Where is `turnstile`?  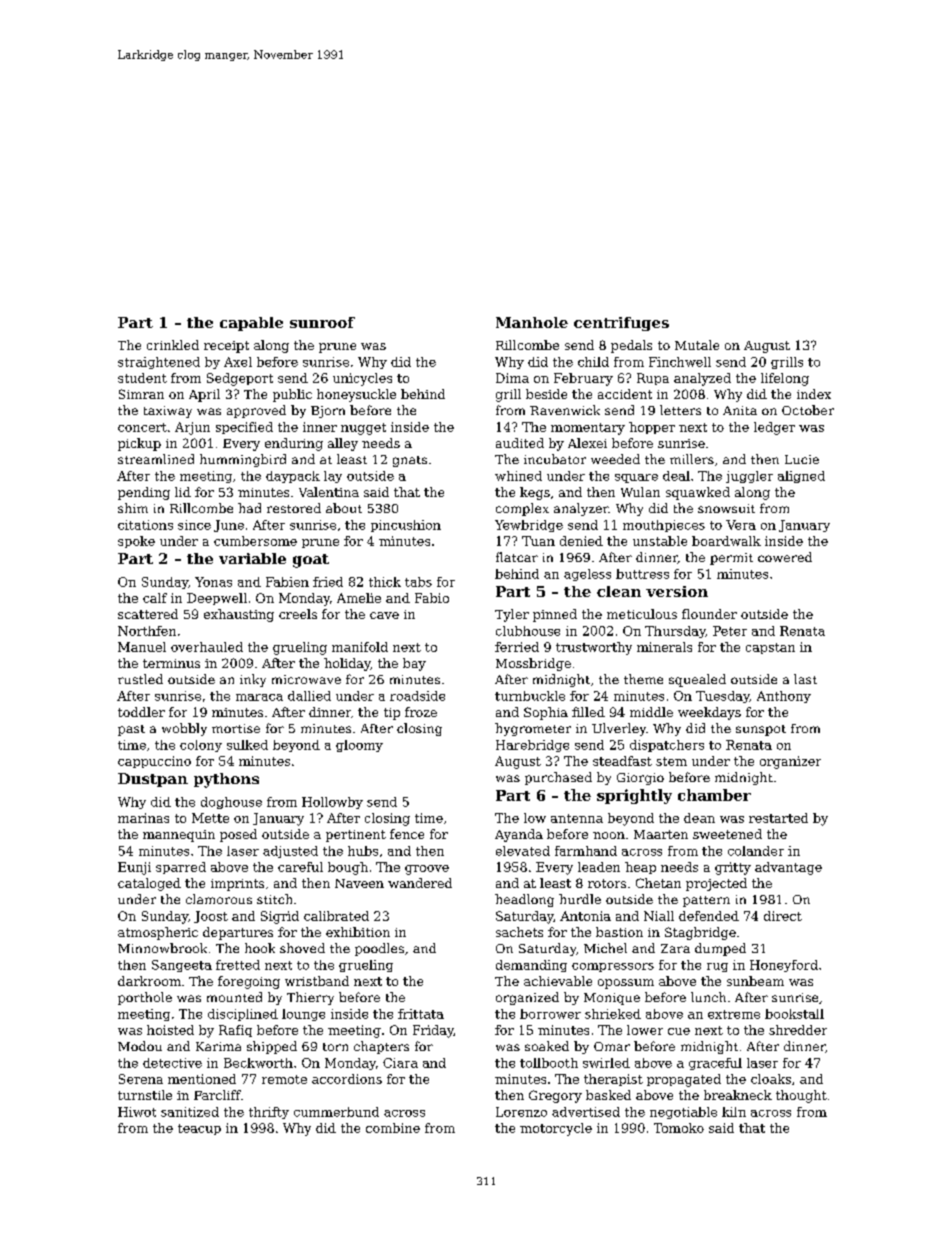
turnstile is located at coordinates (145, 1095).
